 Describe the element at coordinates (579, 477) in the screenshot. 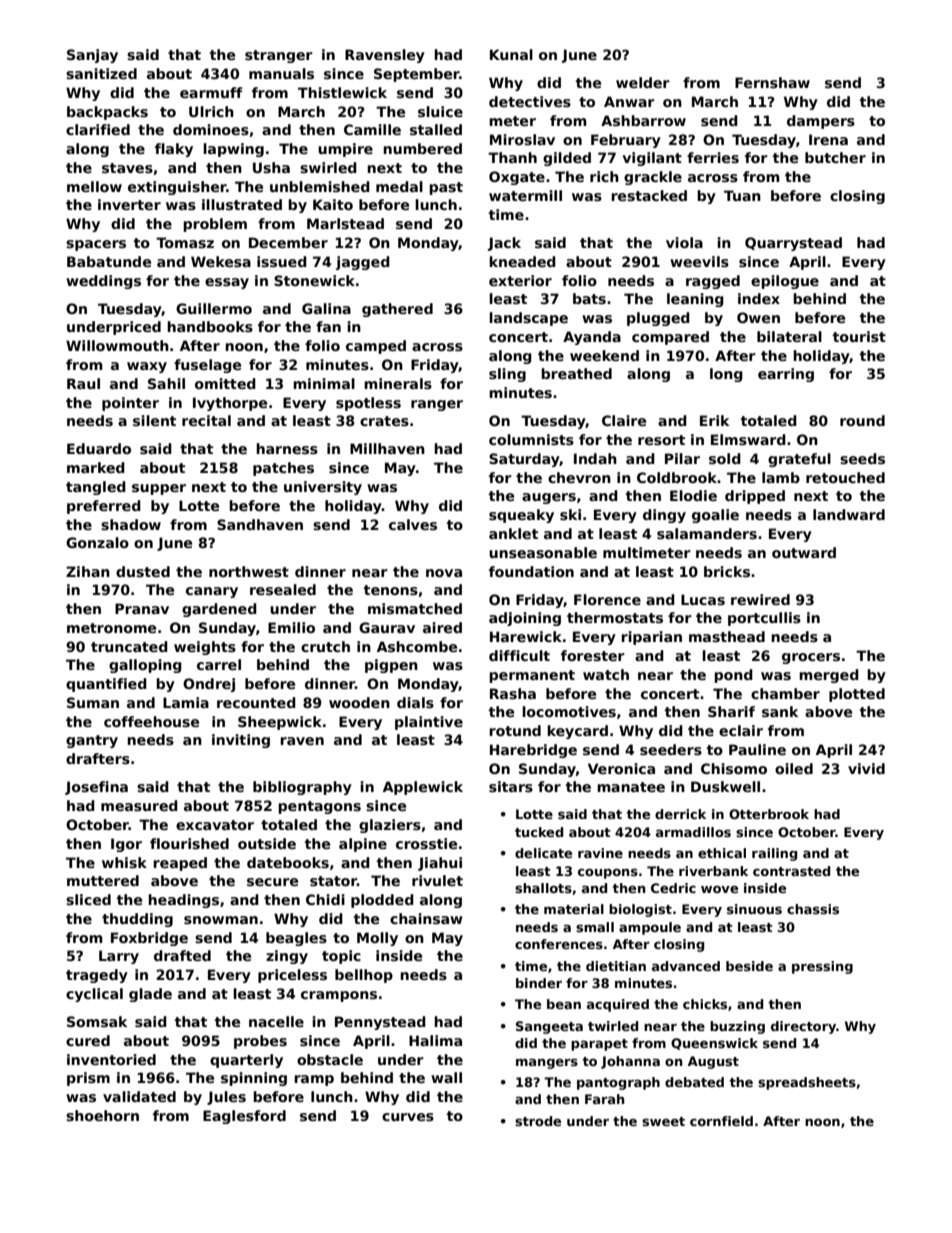

I see `chevron` at that location.
